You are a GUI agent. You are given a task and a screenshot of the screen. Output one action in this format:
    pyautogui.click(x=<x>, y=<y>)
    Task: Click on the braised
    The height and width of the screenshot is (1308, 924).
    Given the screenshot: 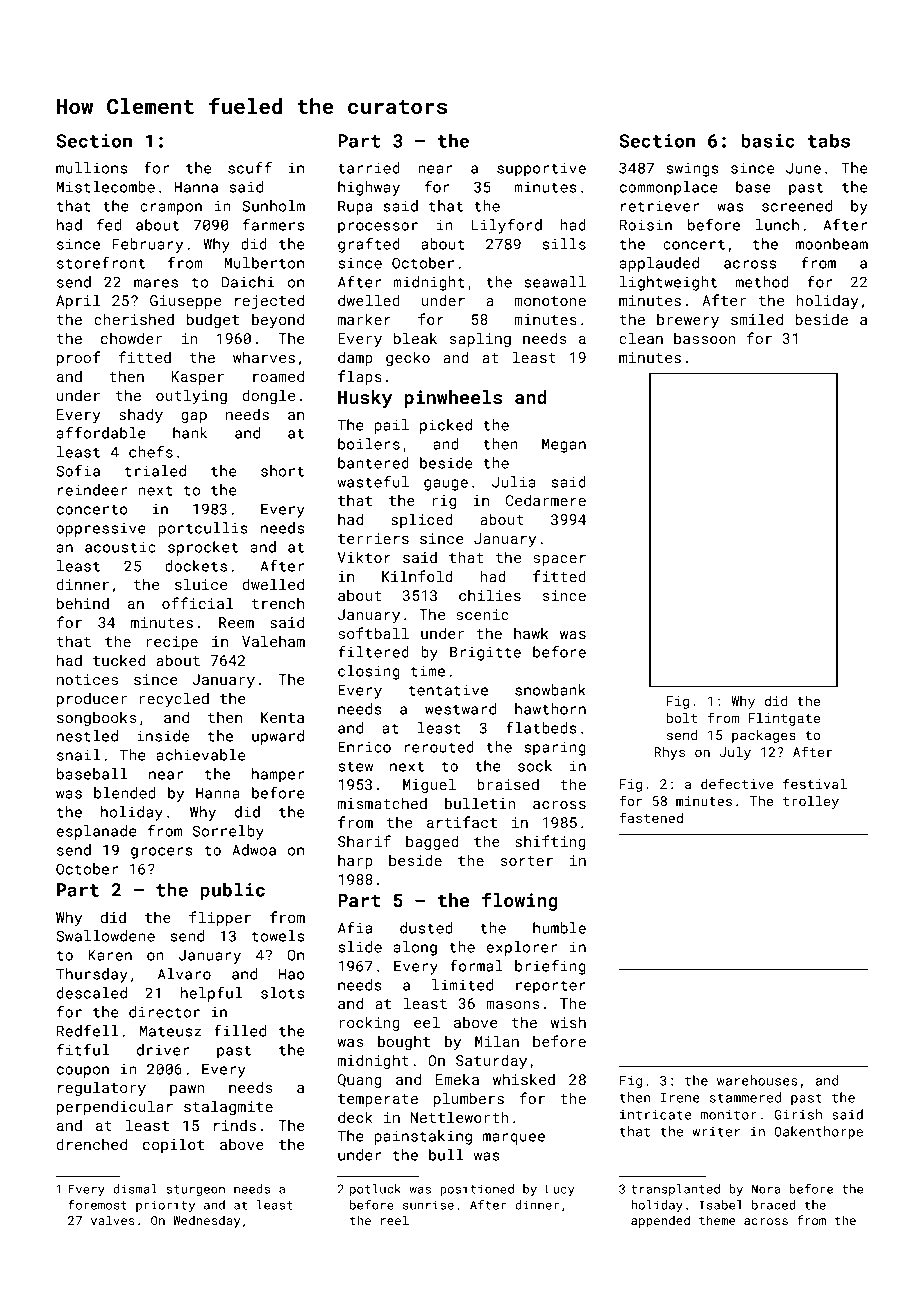 What is the action you would take?
    pyautogui.click(x=508, y=784)
